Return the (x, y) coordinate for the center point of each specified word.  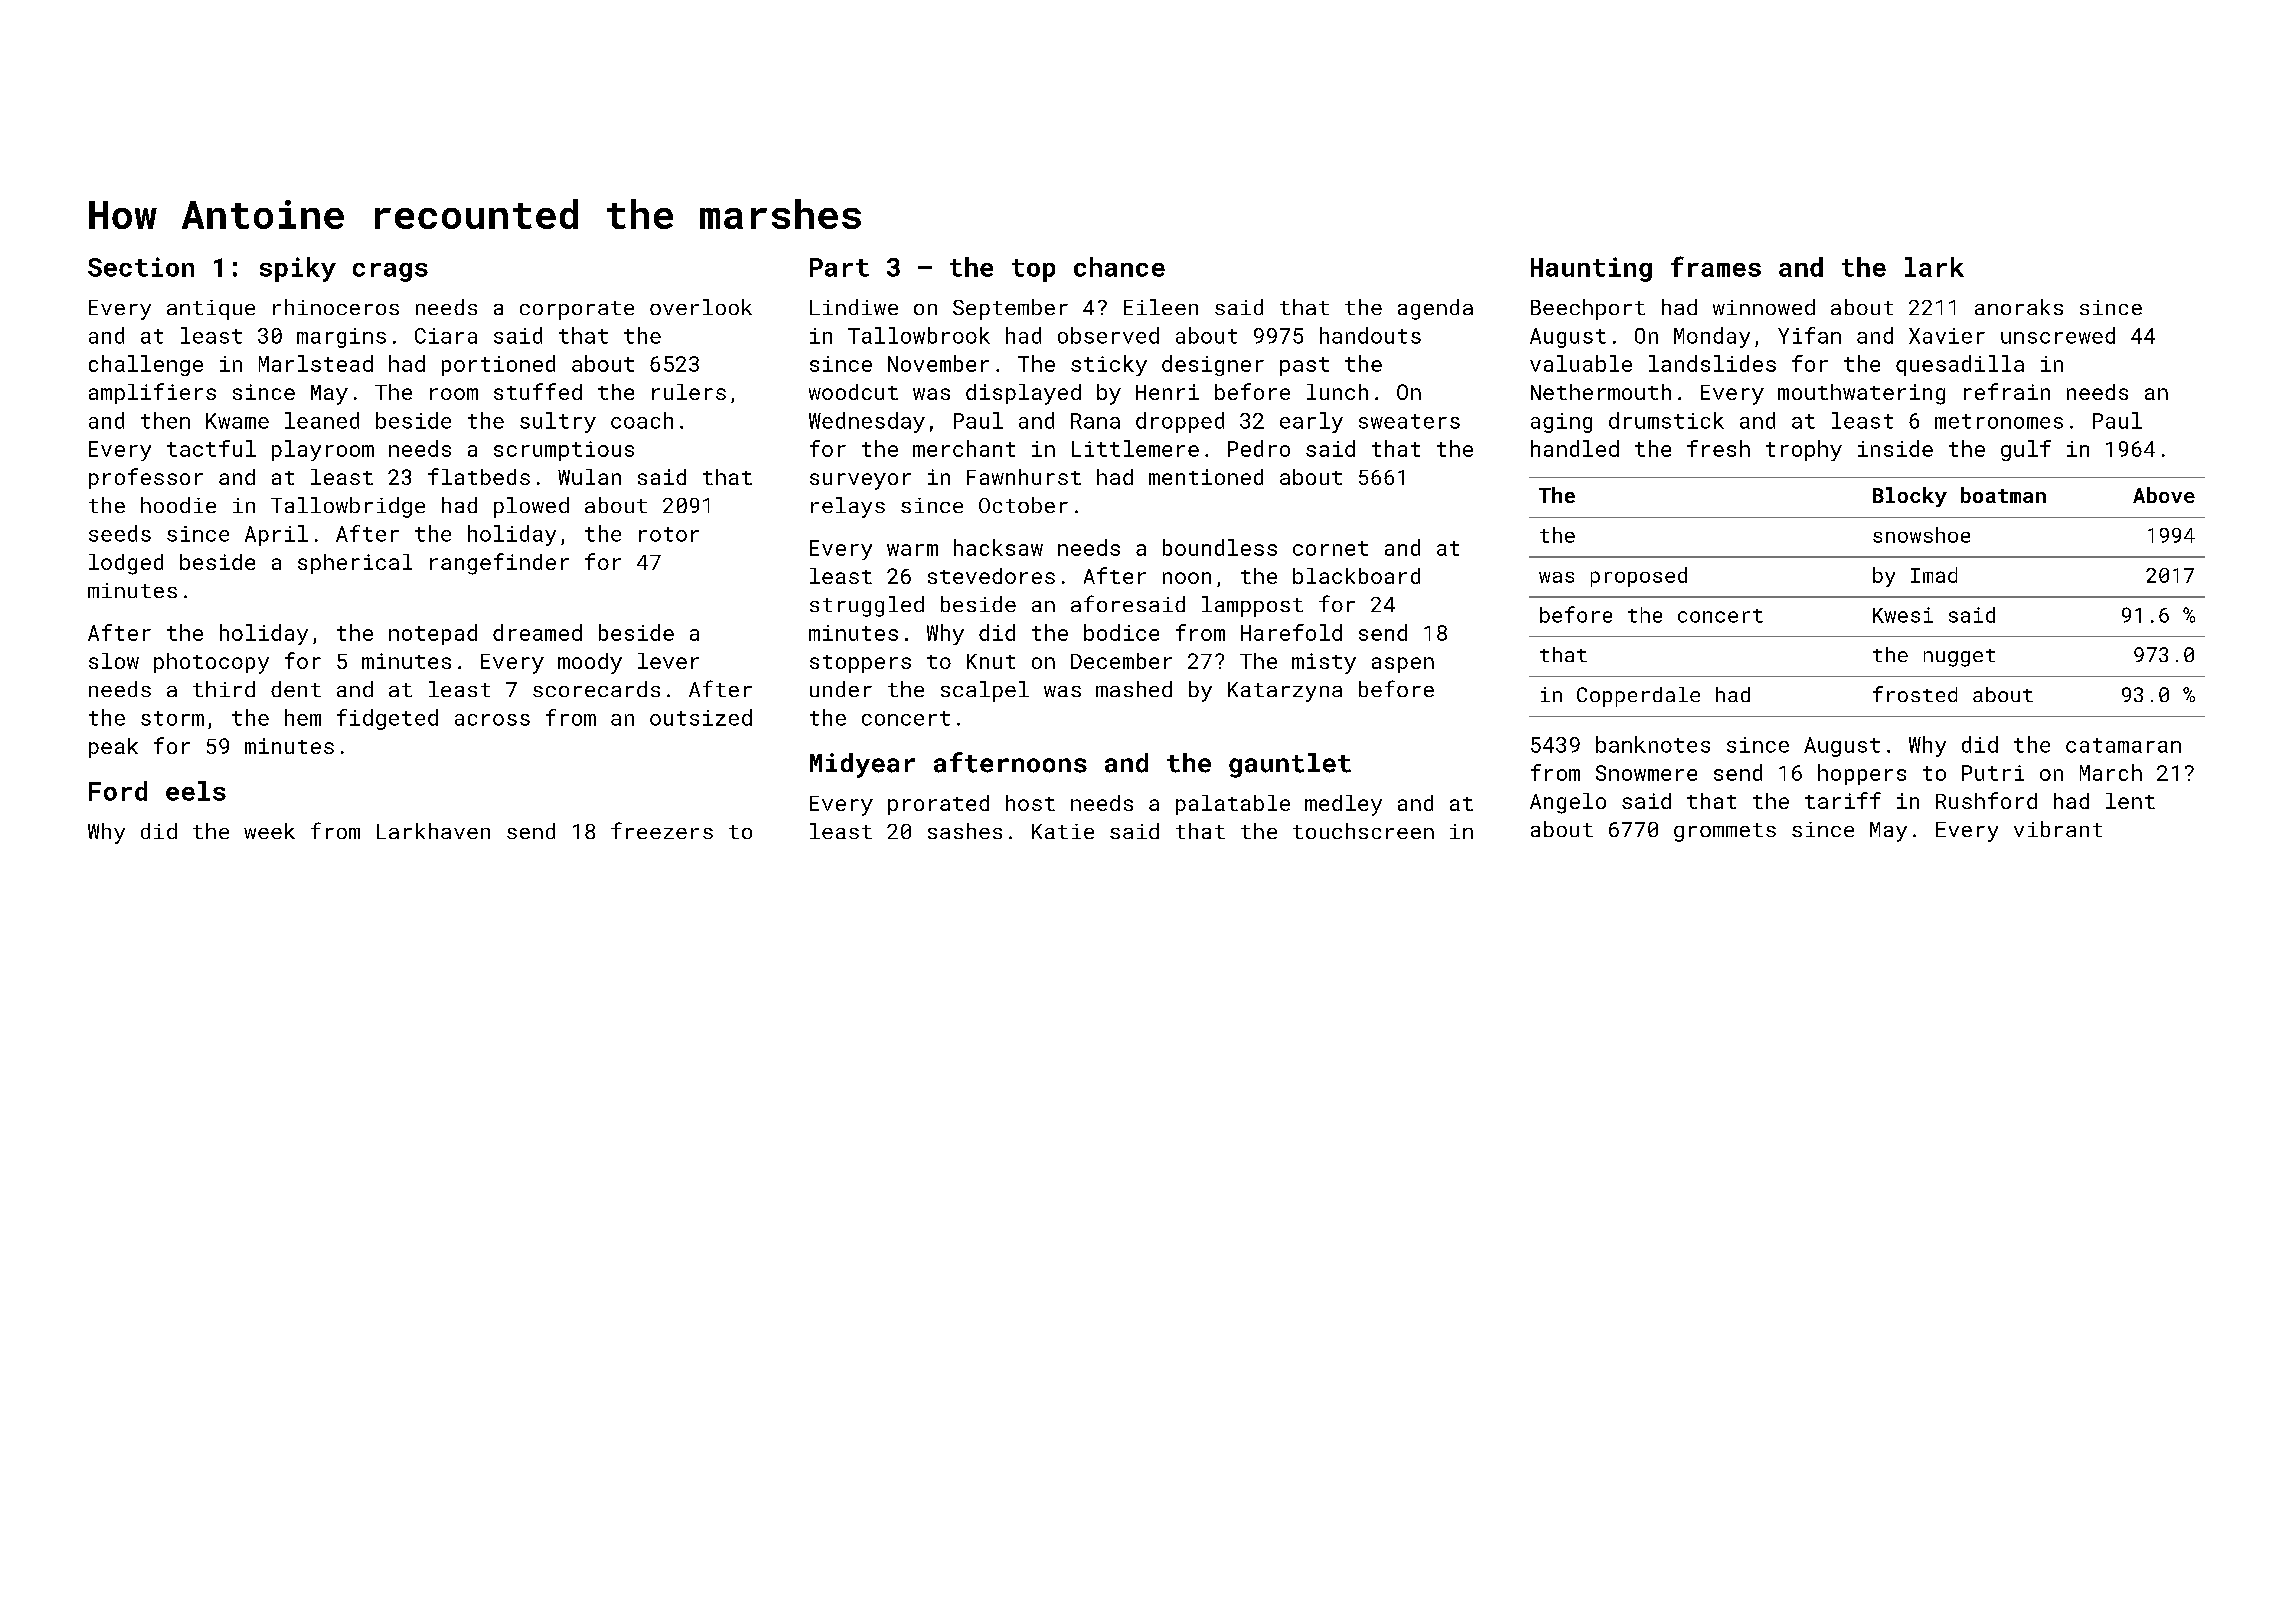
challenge (146, 365)
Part (839, 267)
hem (303, 717)
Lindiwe (854, 307)
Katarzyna (1285, 692)
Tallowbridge (348, 507)
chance (1119, 267)
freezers (662, 830)
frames (1716, 266)
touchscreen (1363, 831)
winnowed (1764, 307)
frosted (1915, 694)
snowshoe (1921, 535)
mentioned (1206, 477)
